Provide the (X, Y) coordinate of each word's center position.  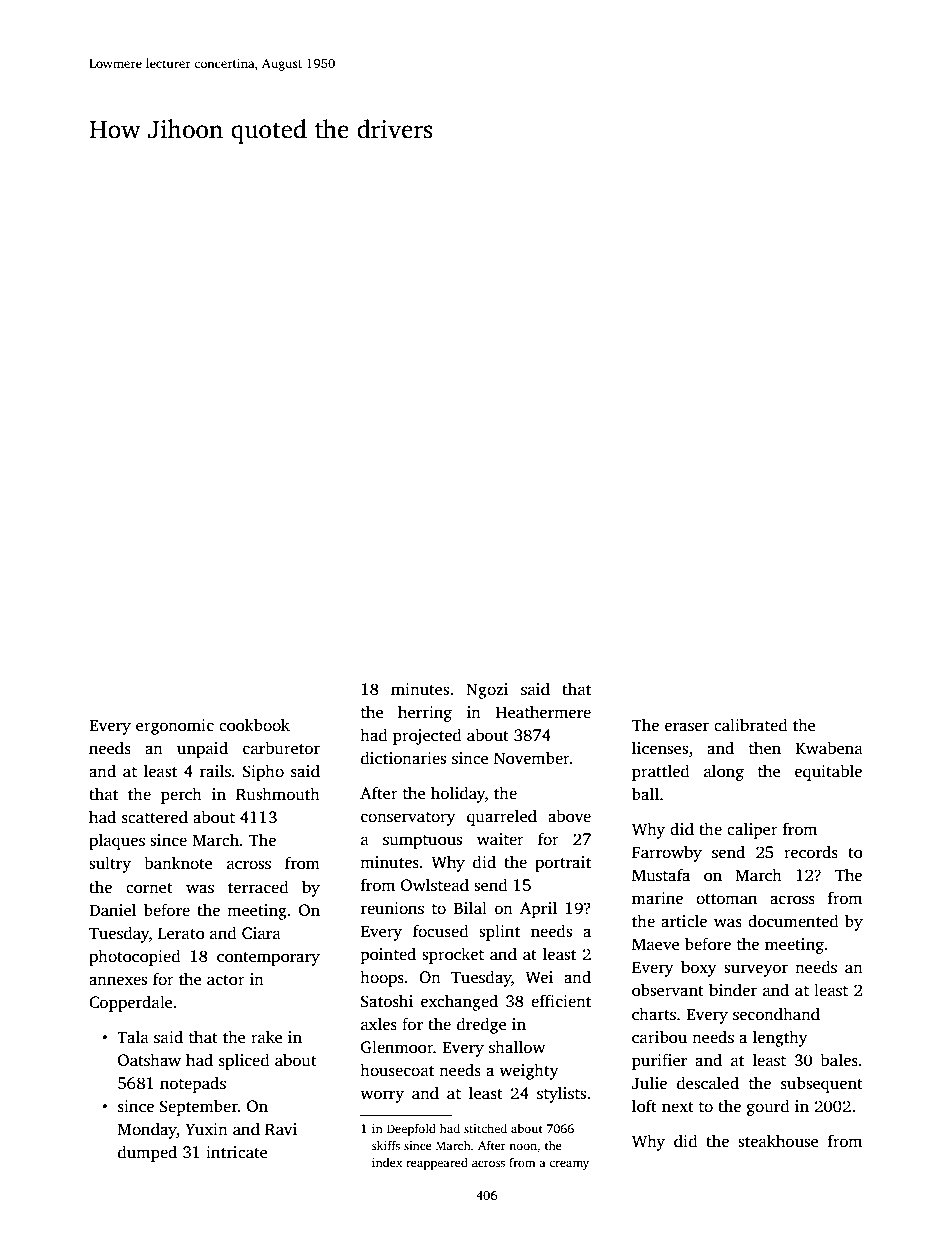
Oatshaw (149, 1060)
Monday (147, 1130)
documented (793, 921)
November (532, 758)
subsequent (822, 1084)
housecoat (397, 1070)
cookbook (254, 725)
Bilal (470, 907)
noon (523, 1146)
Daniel (112, 909)
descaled (708, 1083)
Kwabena (829, 747)
